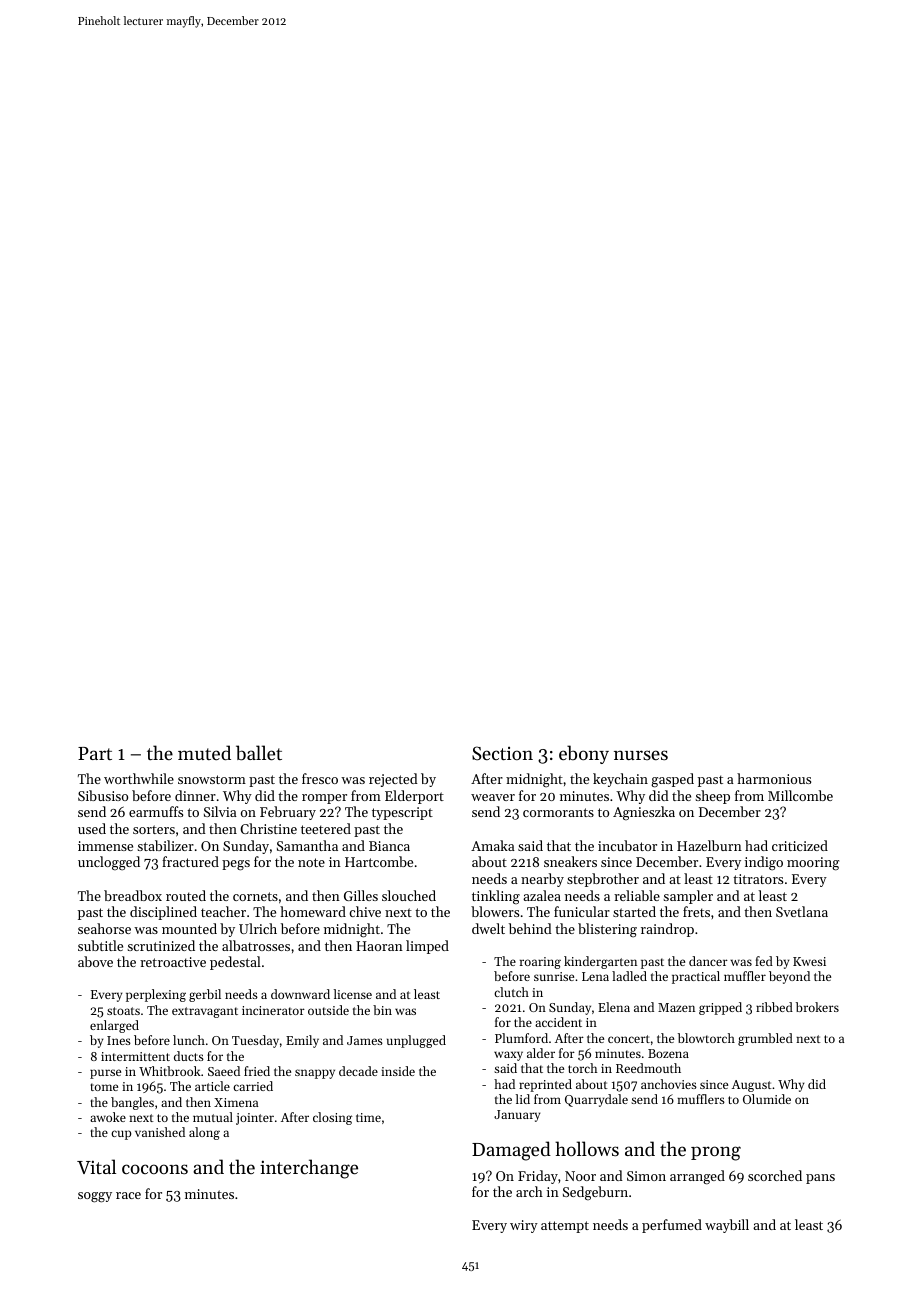  Describe the element at coordinates (313, 911) in the screenshot. I see `homeward` at that location.
